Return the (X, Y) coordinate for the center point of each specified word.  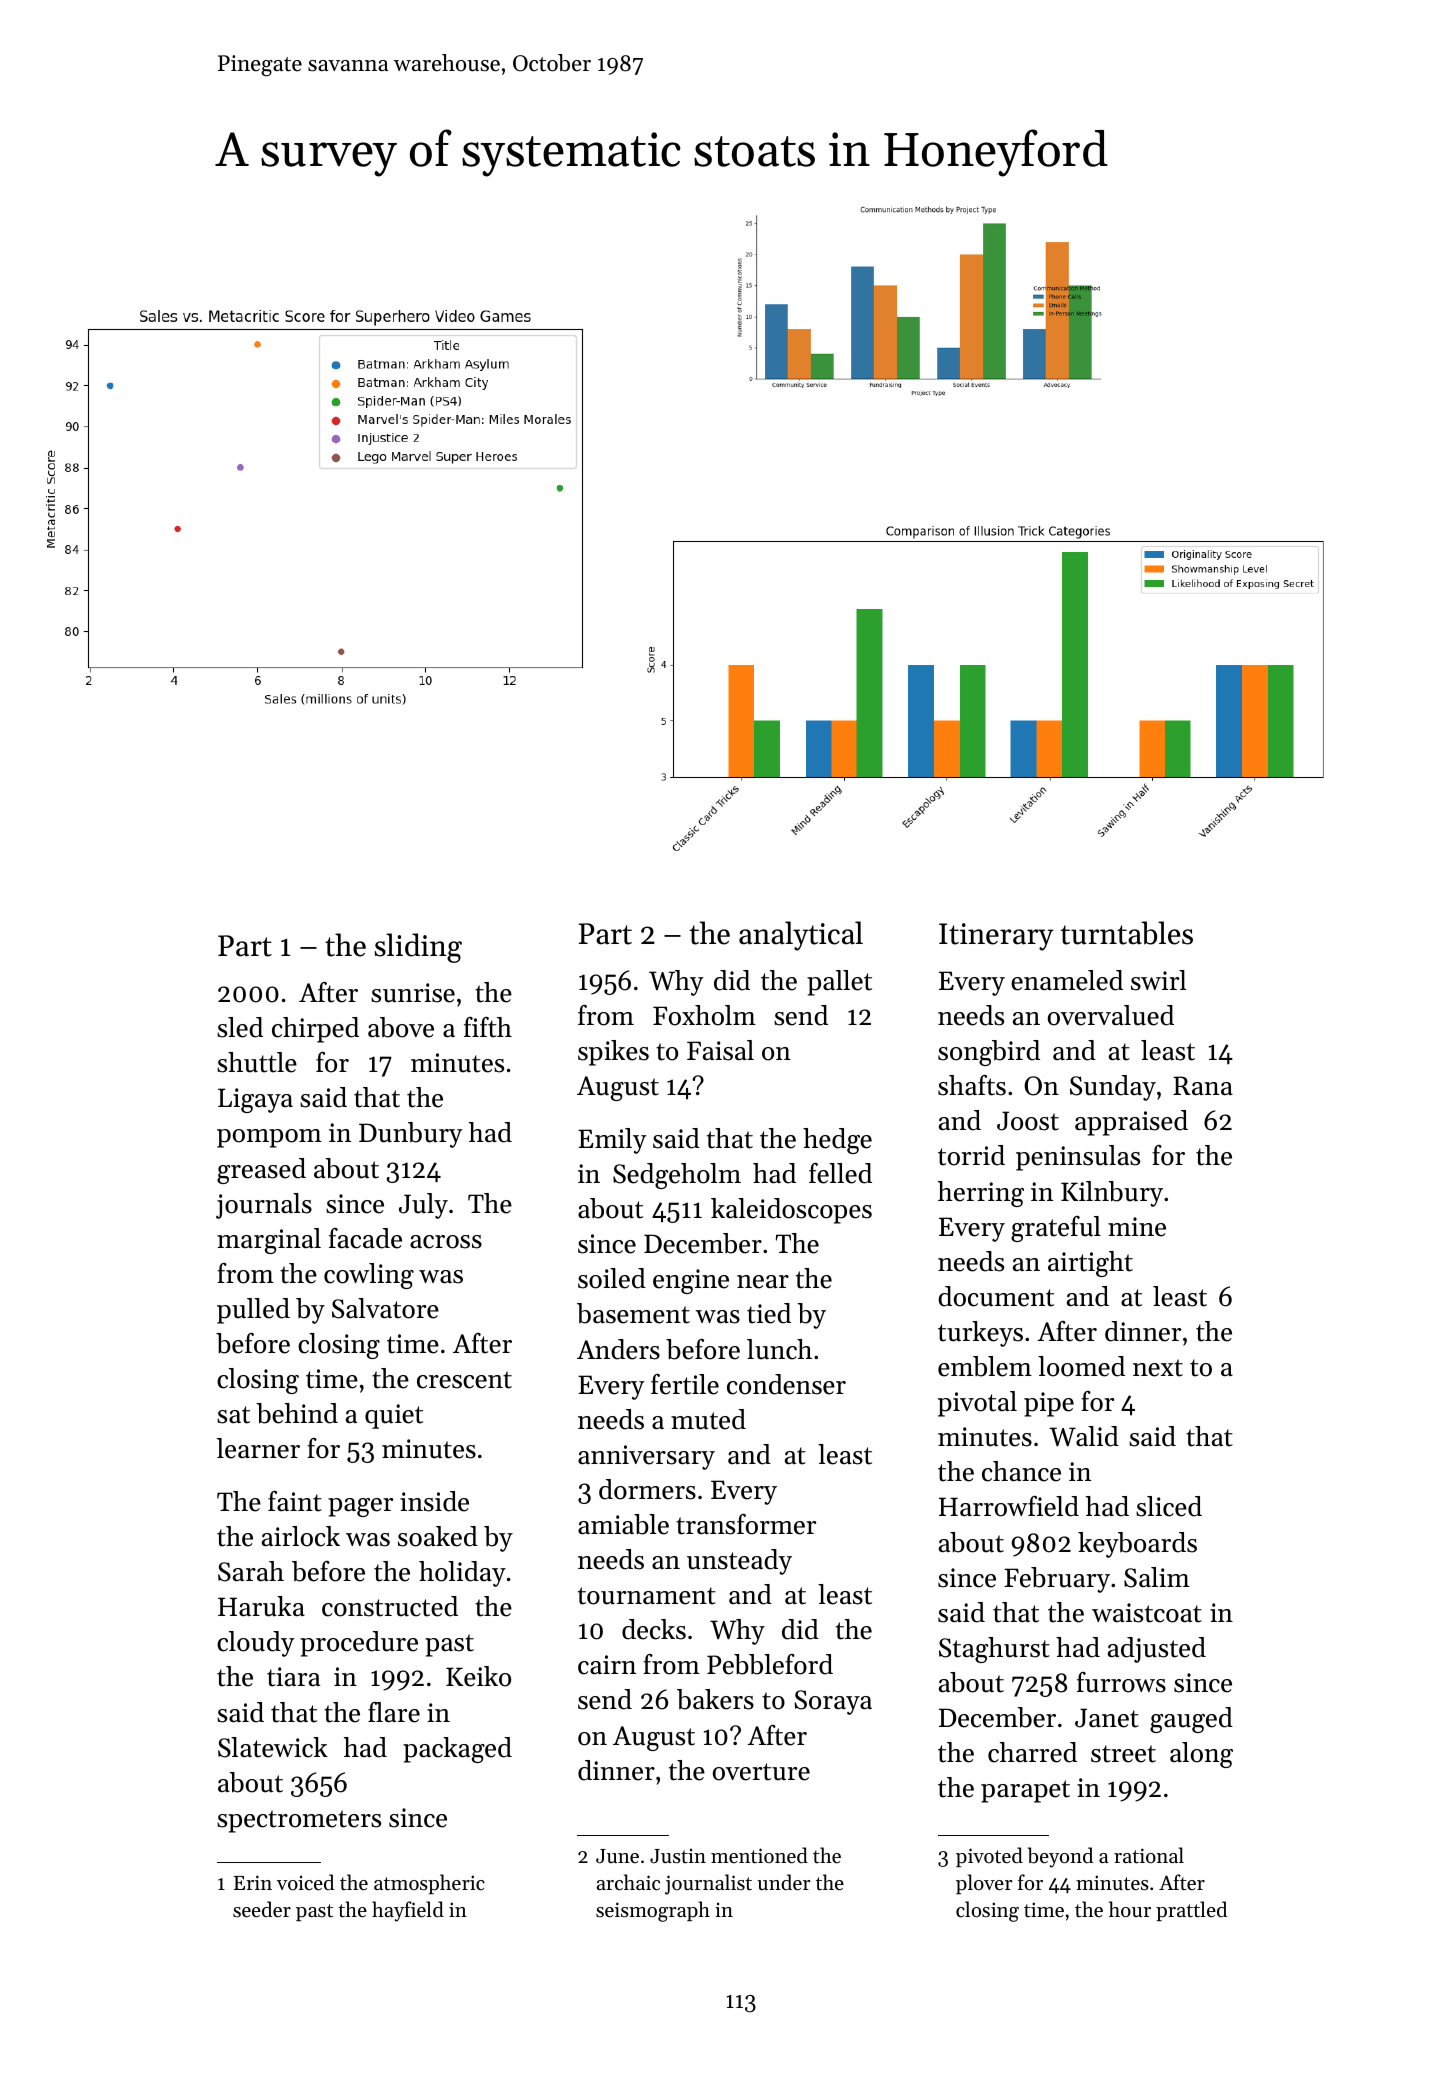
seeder (262, 1909)
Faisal (720, 1050)
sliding (418, 948)
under (783, 1882)
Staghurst (994, 1650)
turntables (1127, 933)
